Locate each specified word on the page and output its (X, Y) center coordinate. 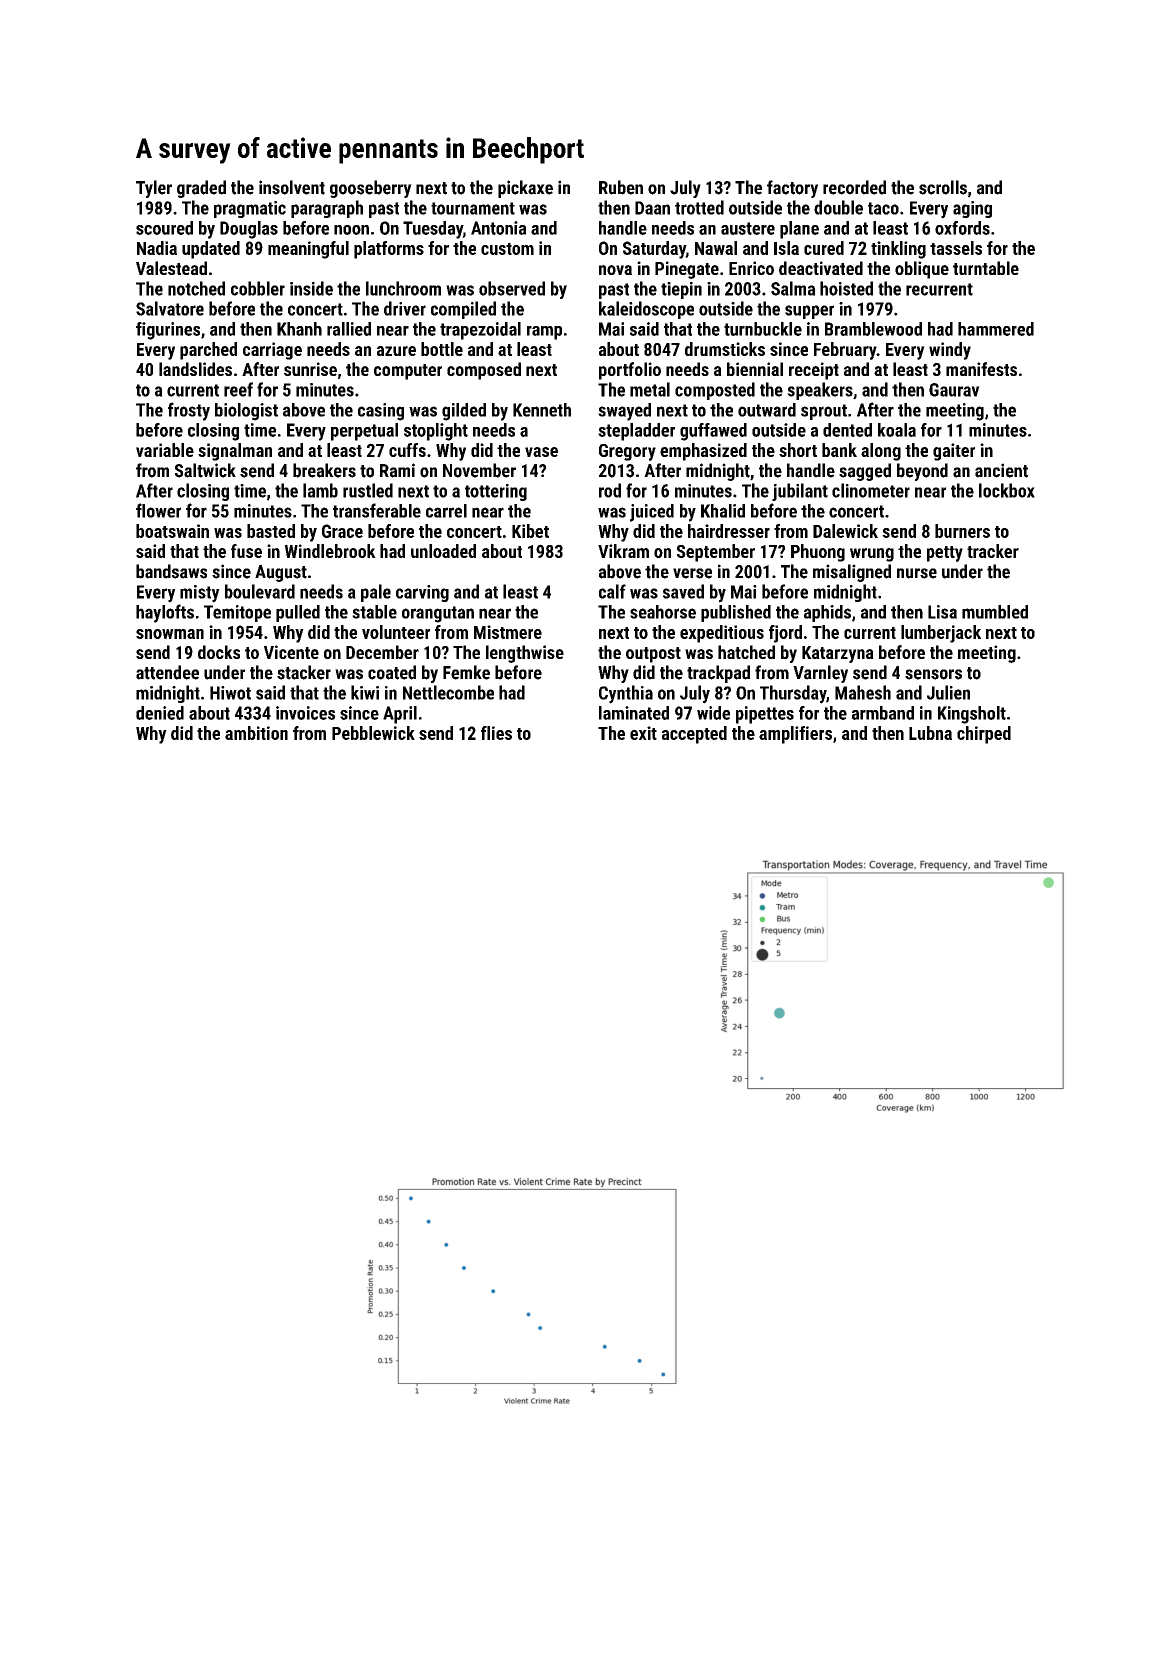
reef (238, 389)
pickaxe (525, 189)
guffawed (713, 432)
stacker (304, 672)
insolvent (292, 187)
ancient (1001, 470)
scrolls (943, 187)
